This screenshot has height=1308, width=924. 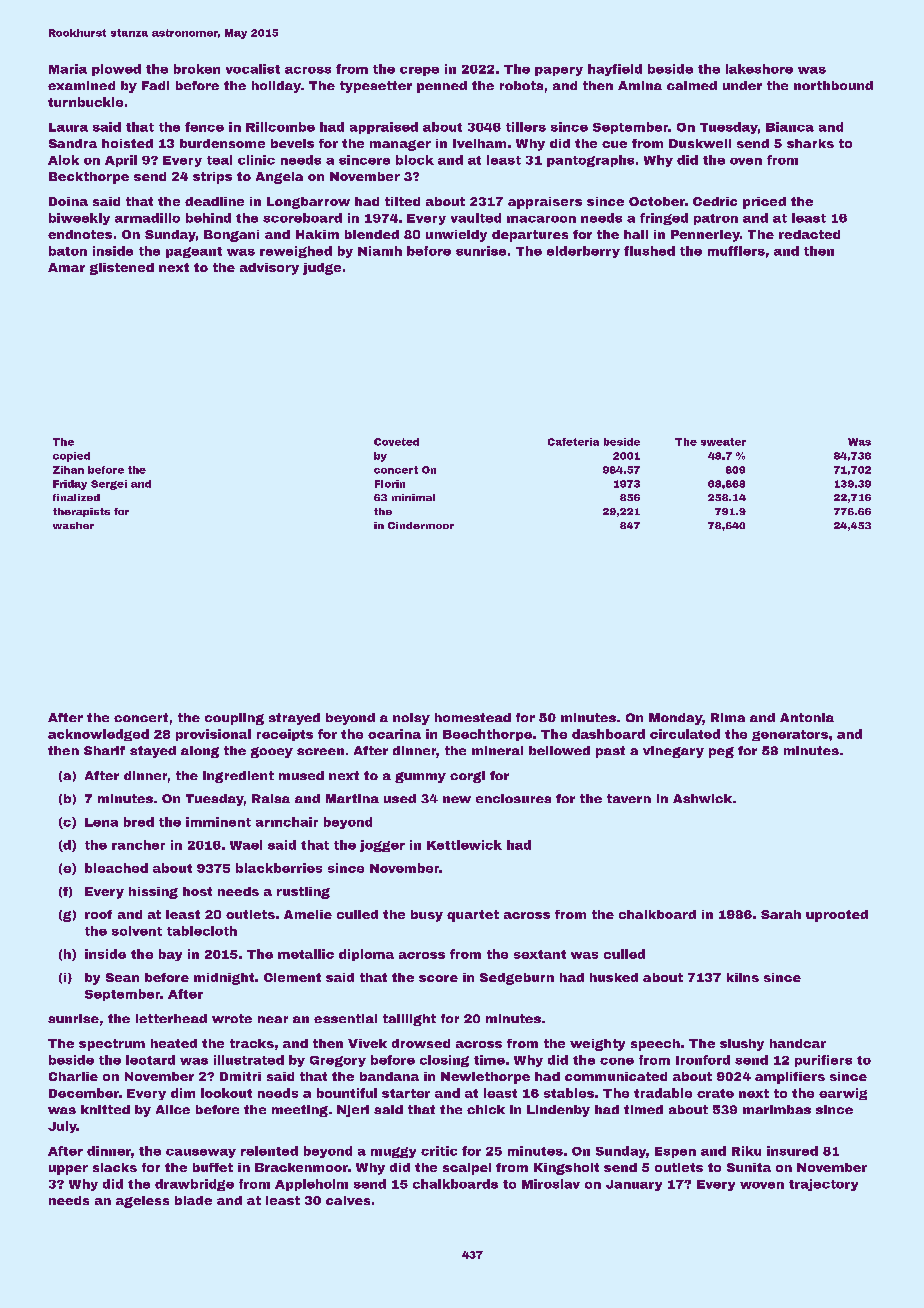 What do you see at coordinates (723, 442) in the screenshot?
I see `sweater` at bounding box center [723, 442].
